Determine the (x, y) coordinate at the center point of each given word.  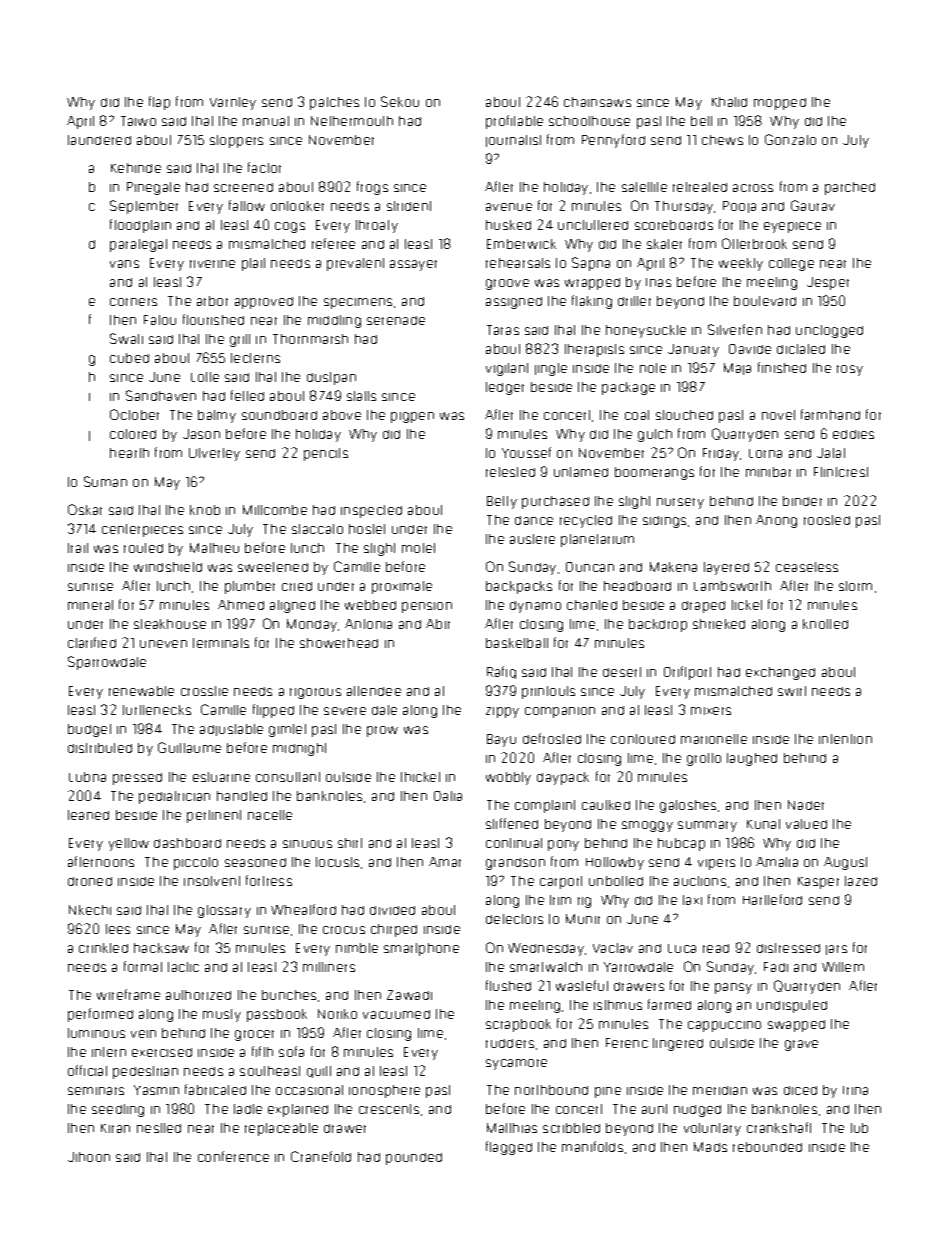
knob (205, 510)
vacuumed (396, 1014)
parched (850, 188)
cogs (290, 227)
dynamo (535, 607)
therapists (594, 350)
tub (859, 1128)
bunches (289, 995)
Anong (776, 521)
